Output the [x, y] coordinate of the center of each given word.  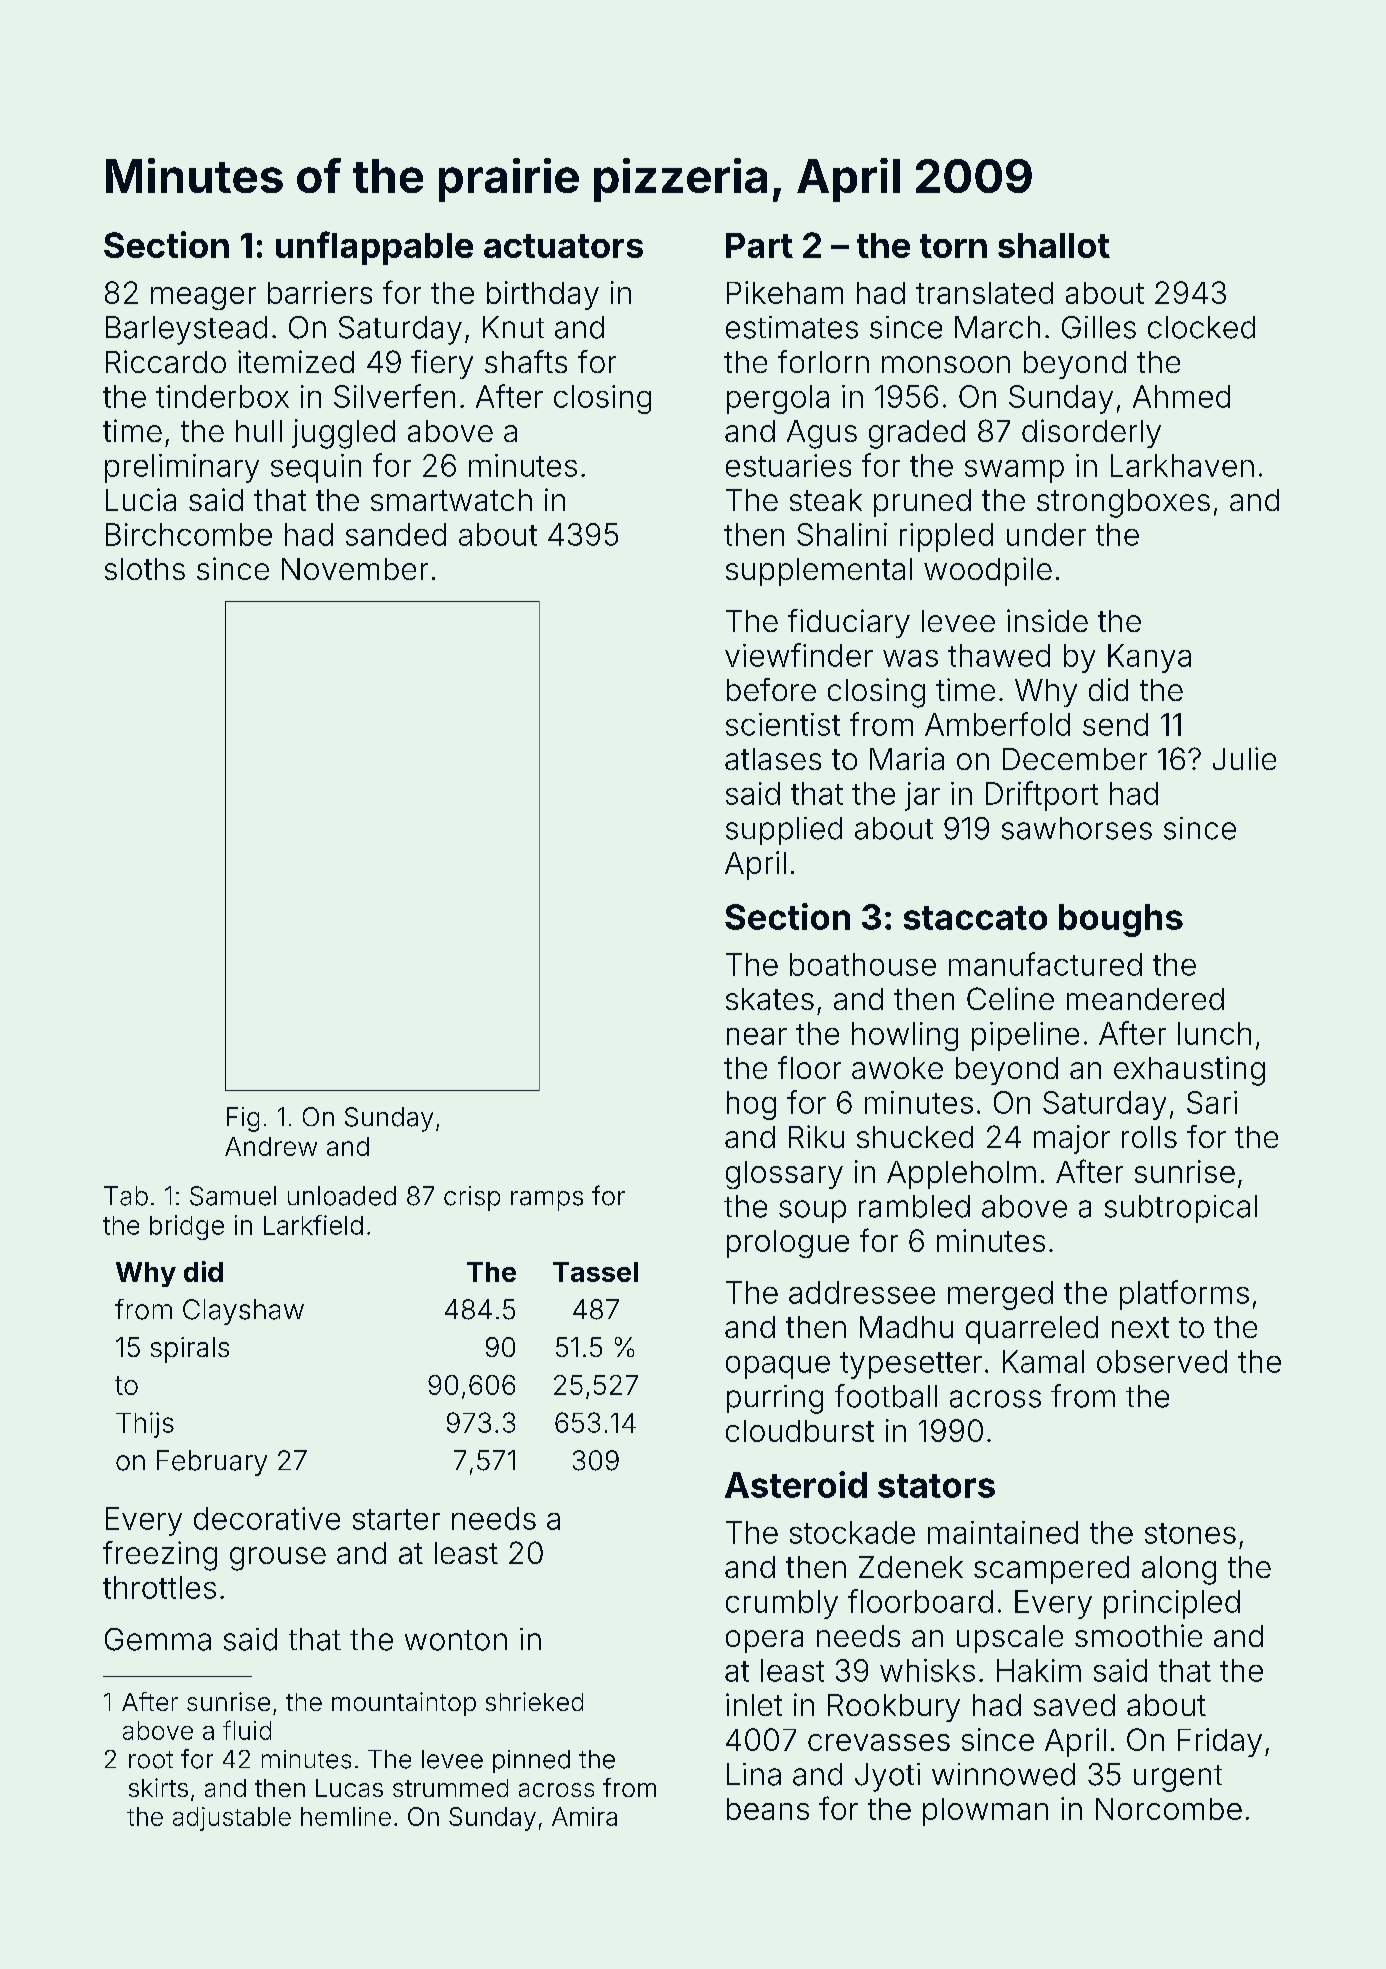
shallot [1054, 245]
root [151, 1760]
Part [759, 245]
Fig [243, 1119]
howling [905, 1036]
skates [770, 999]
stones [1190, 1533]
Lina [754, 1774]
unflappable [374, 248]
